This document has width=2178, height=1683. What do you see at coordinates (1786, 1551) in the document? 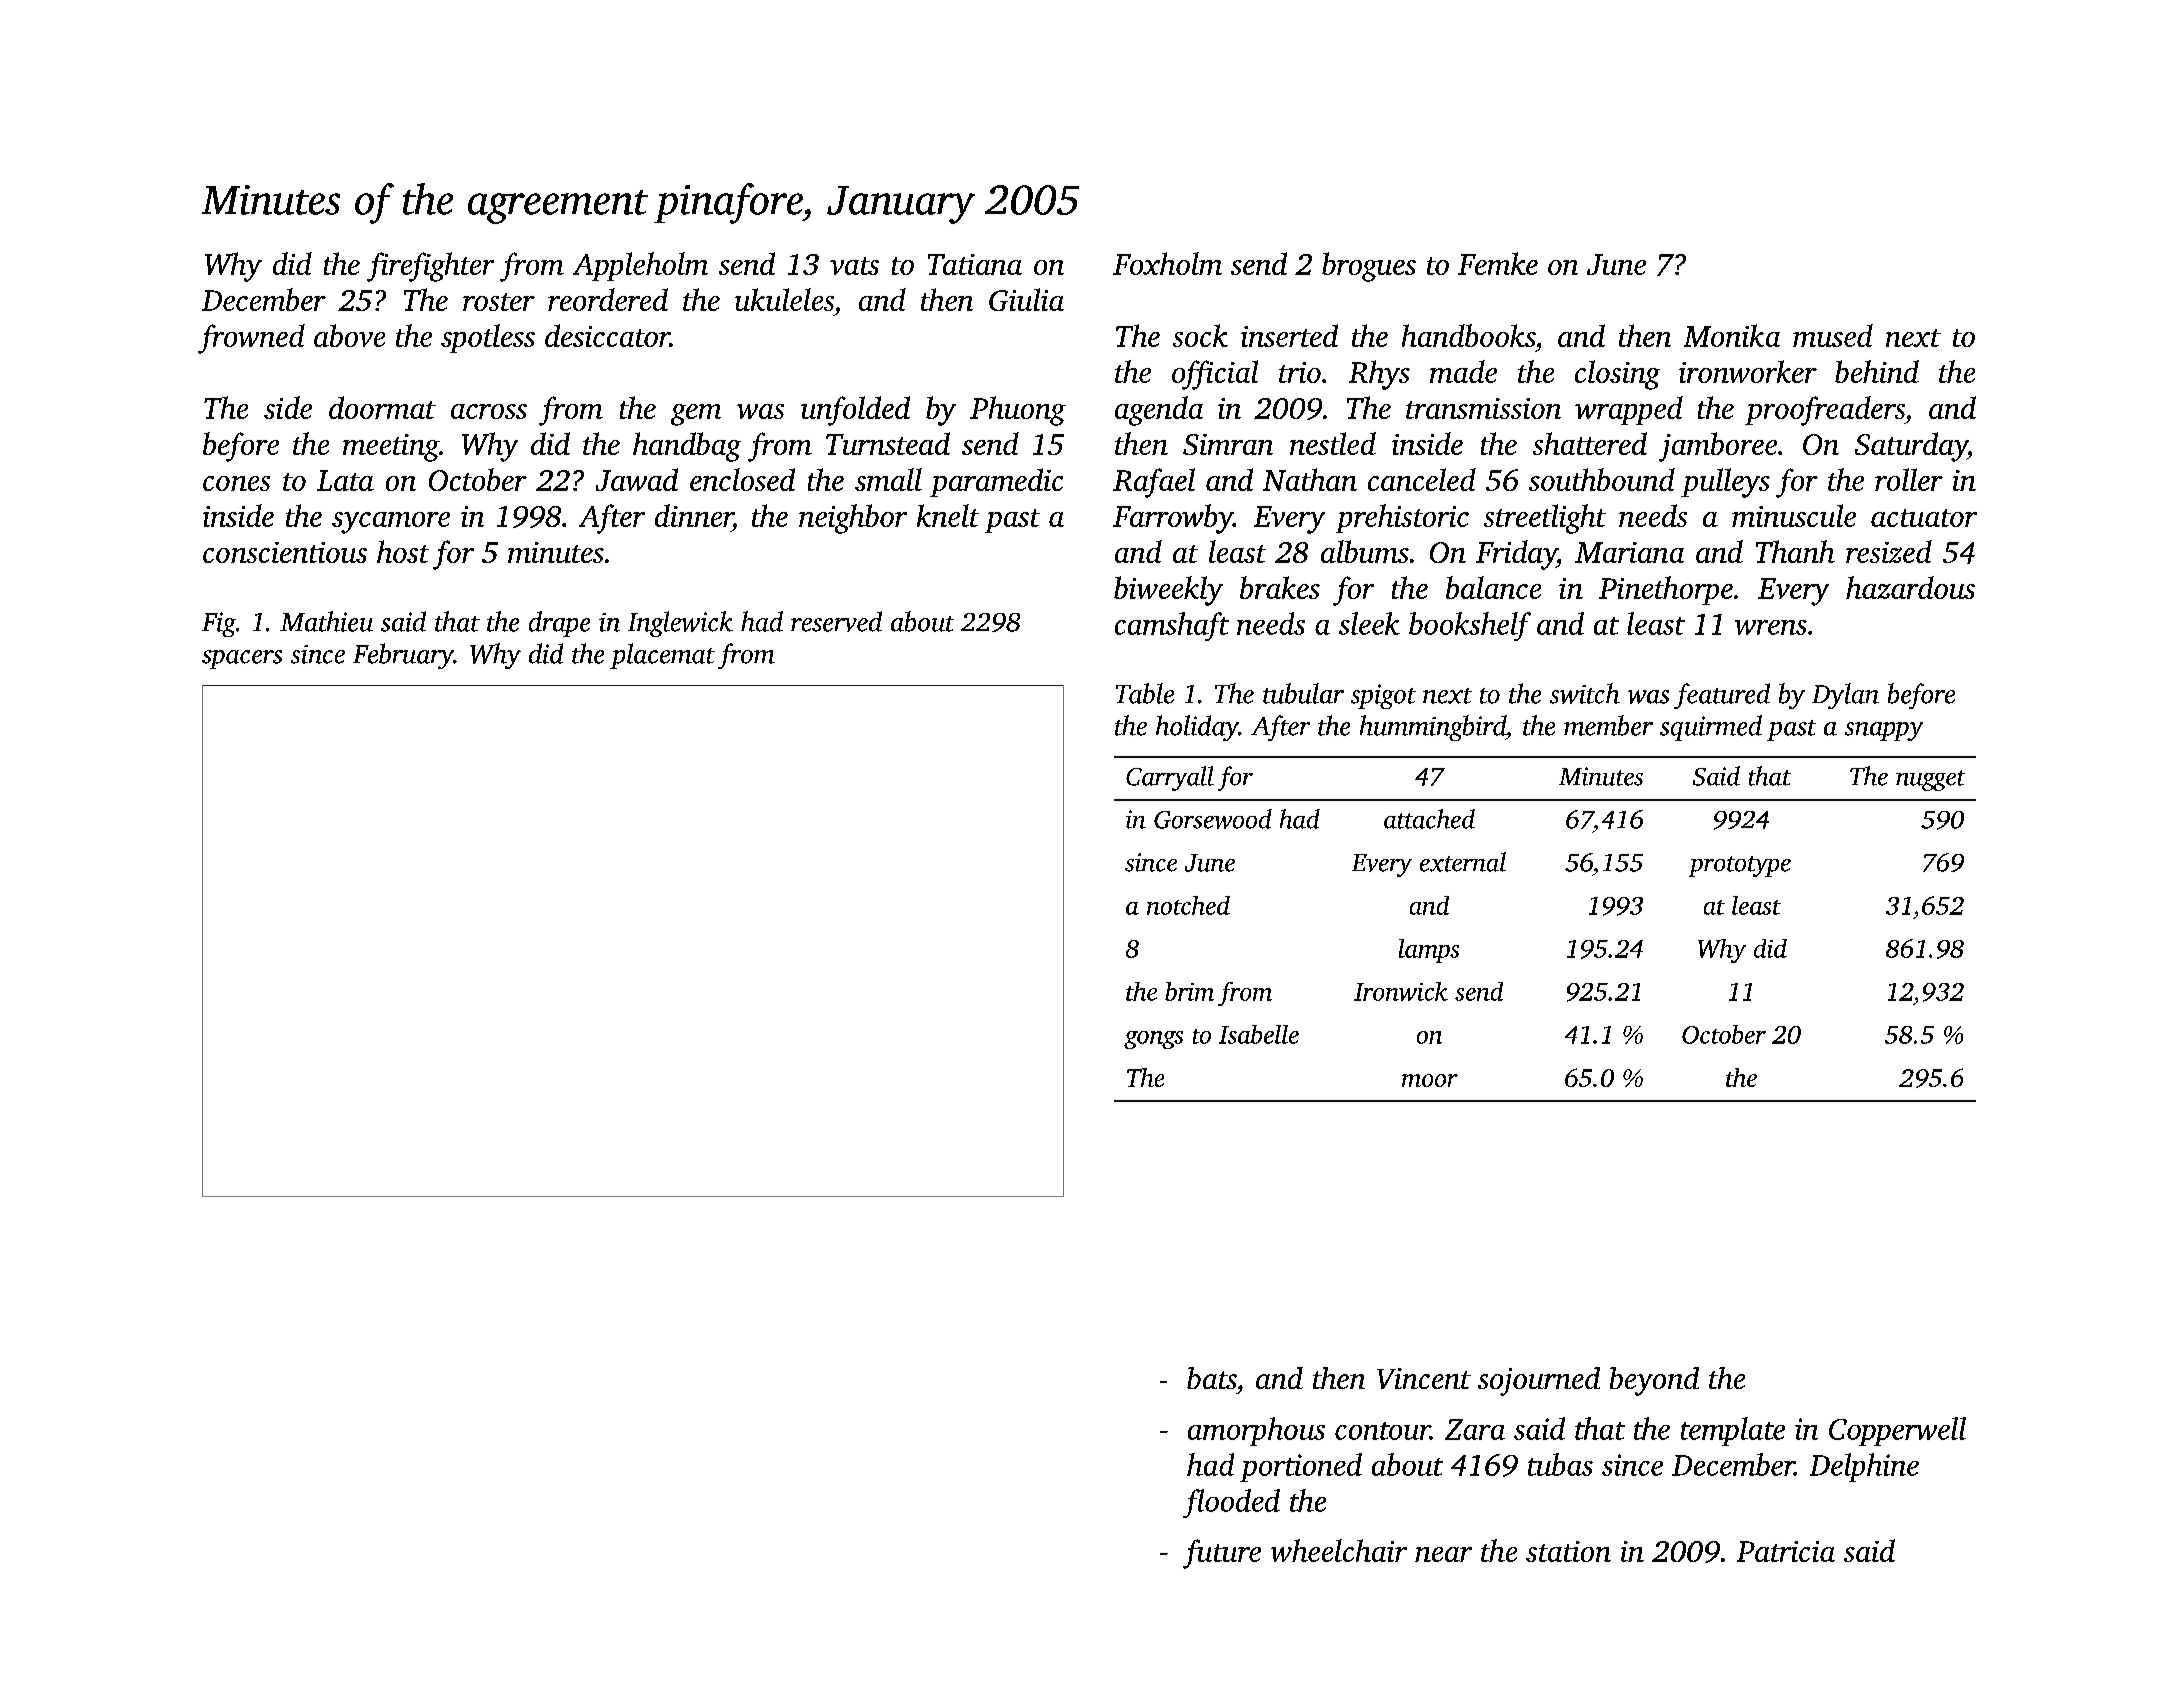
I see `Patricia` at bounding box center [1786, 1551].
